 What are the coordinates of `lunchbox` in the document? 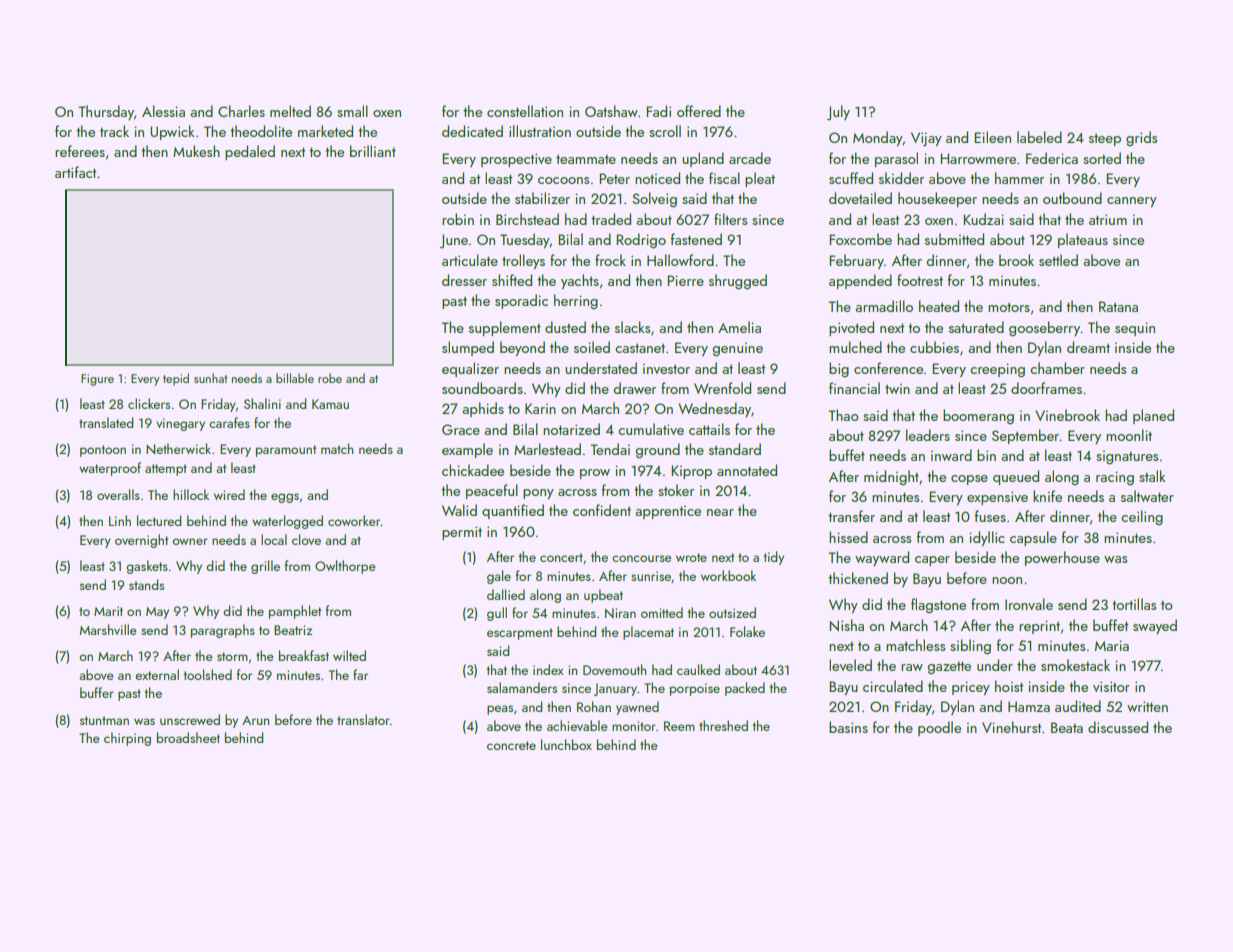 It's located at (566, 744).
